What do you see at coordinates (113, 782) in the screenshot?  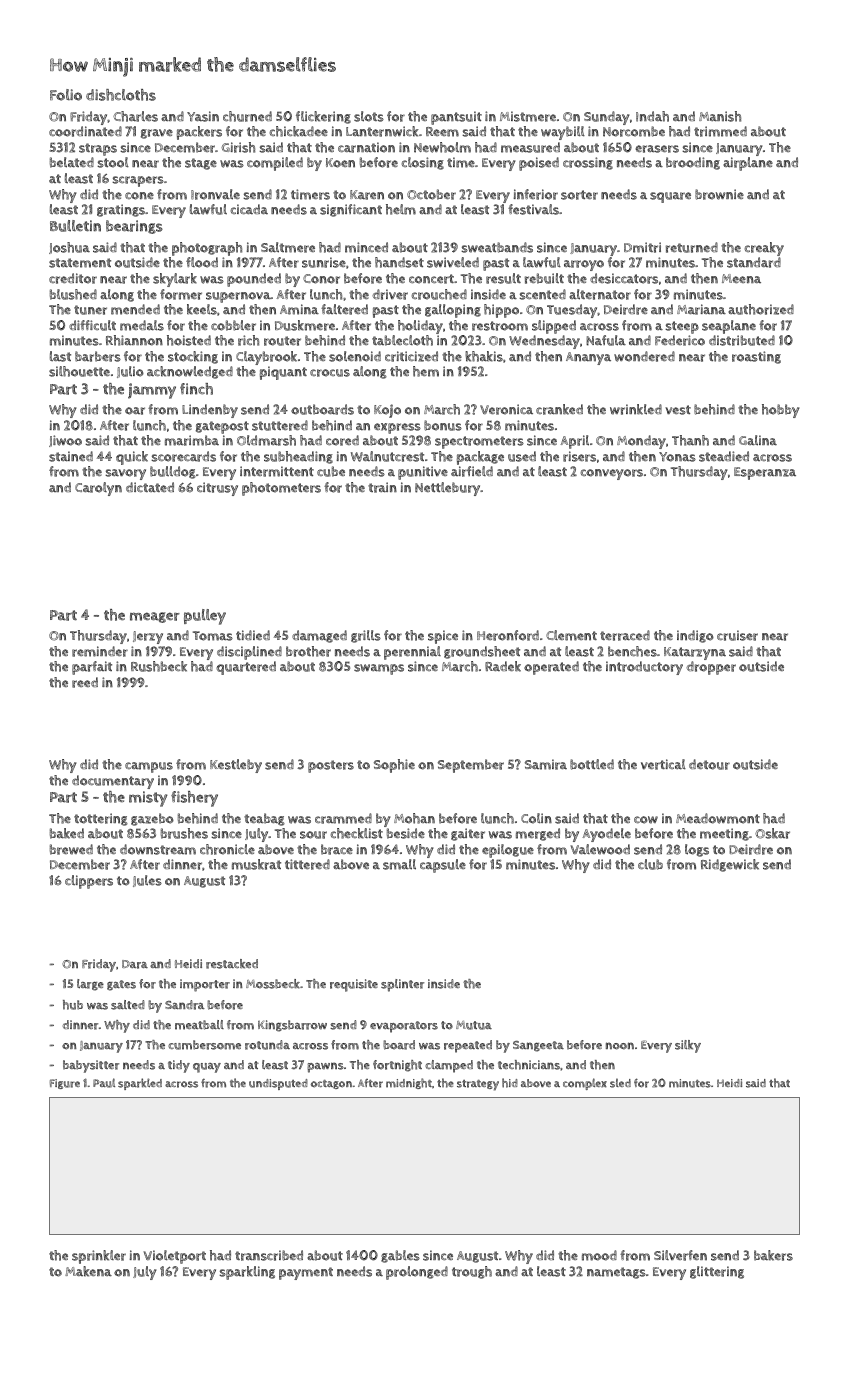 I see `documentary` at bounding box center [113, 782].
